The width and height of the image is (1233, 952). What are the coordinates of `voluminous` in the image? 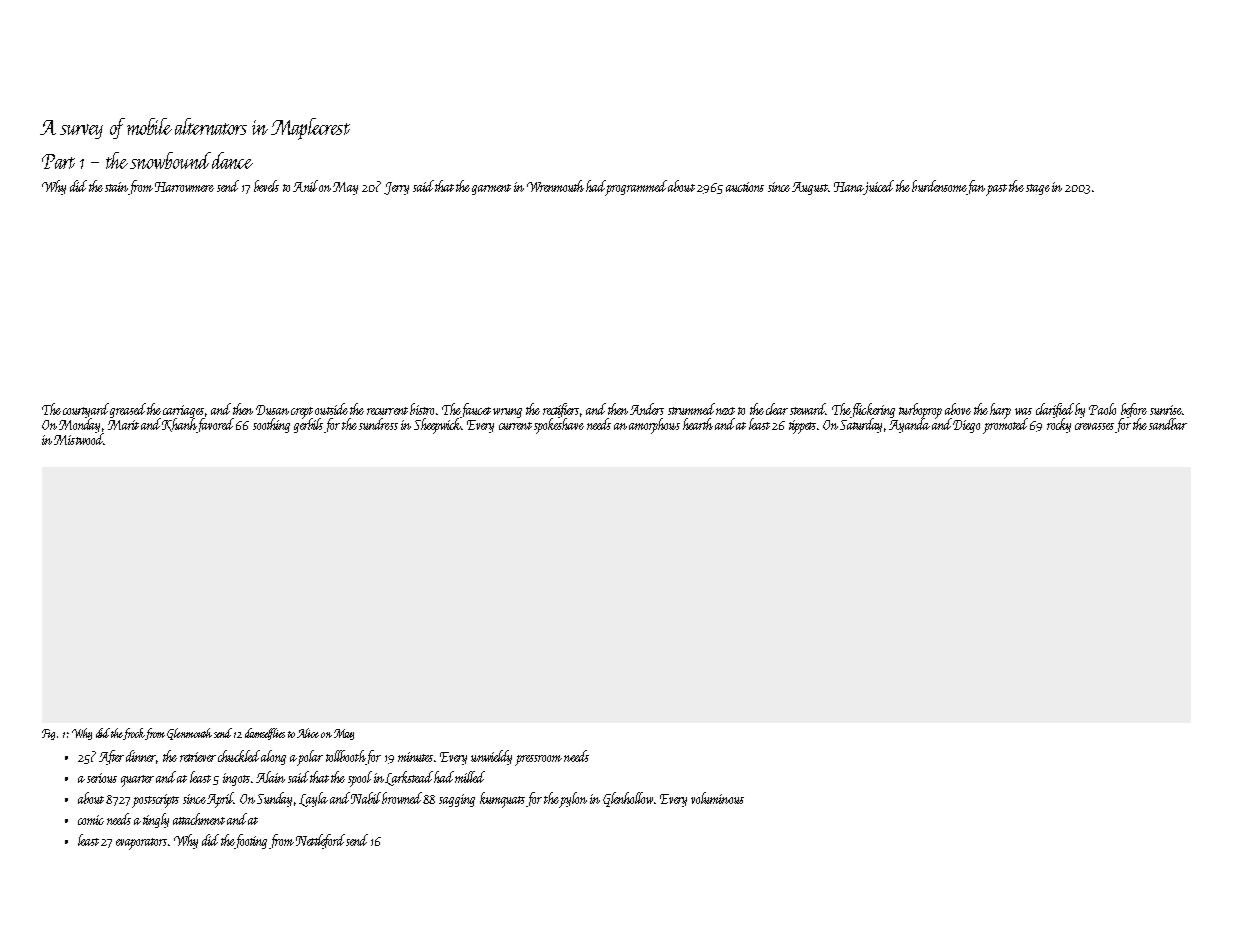 It's located at (717, 798).
